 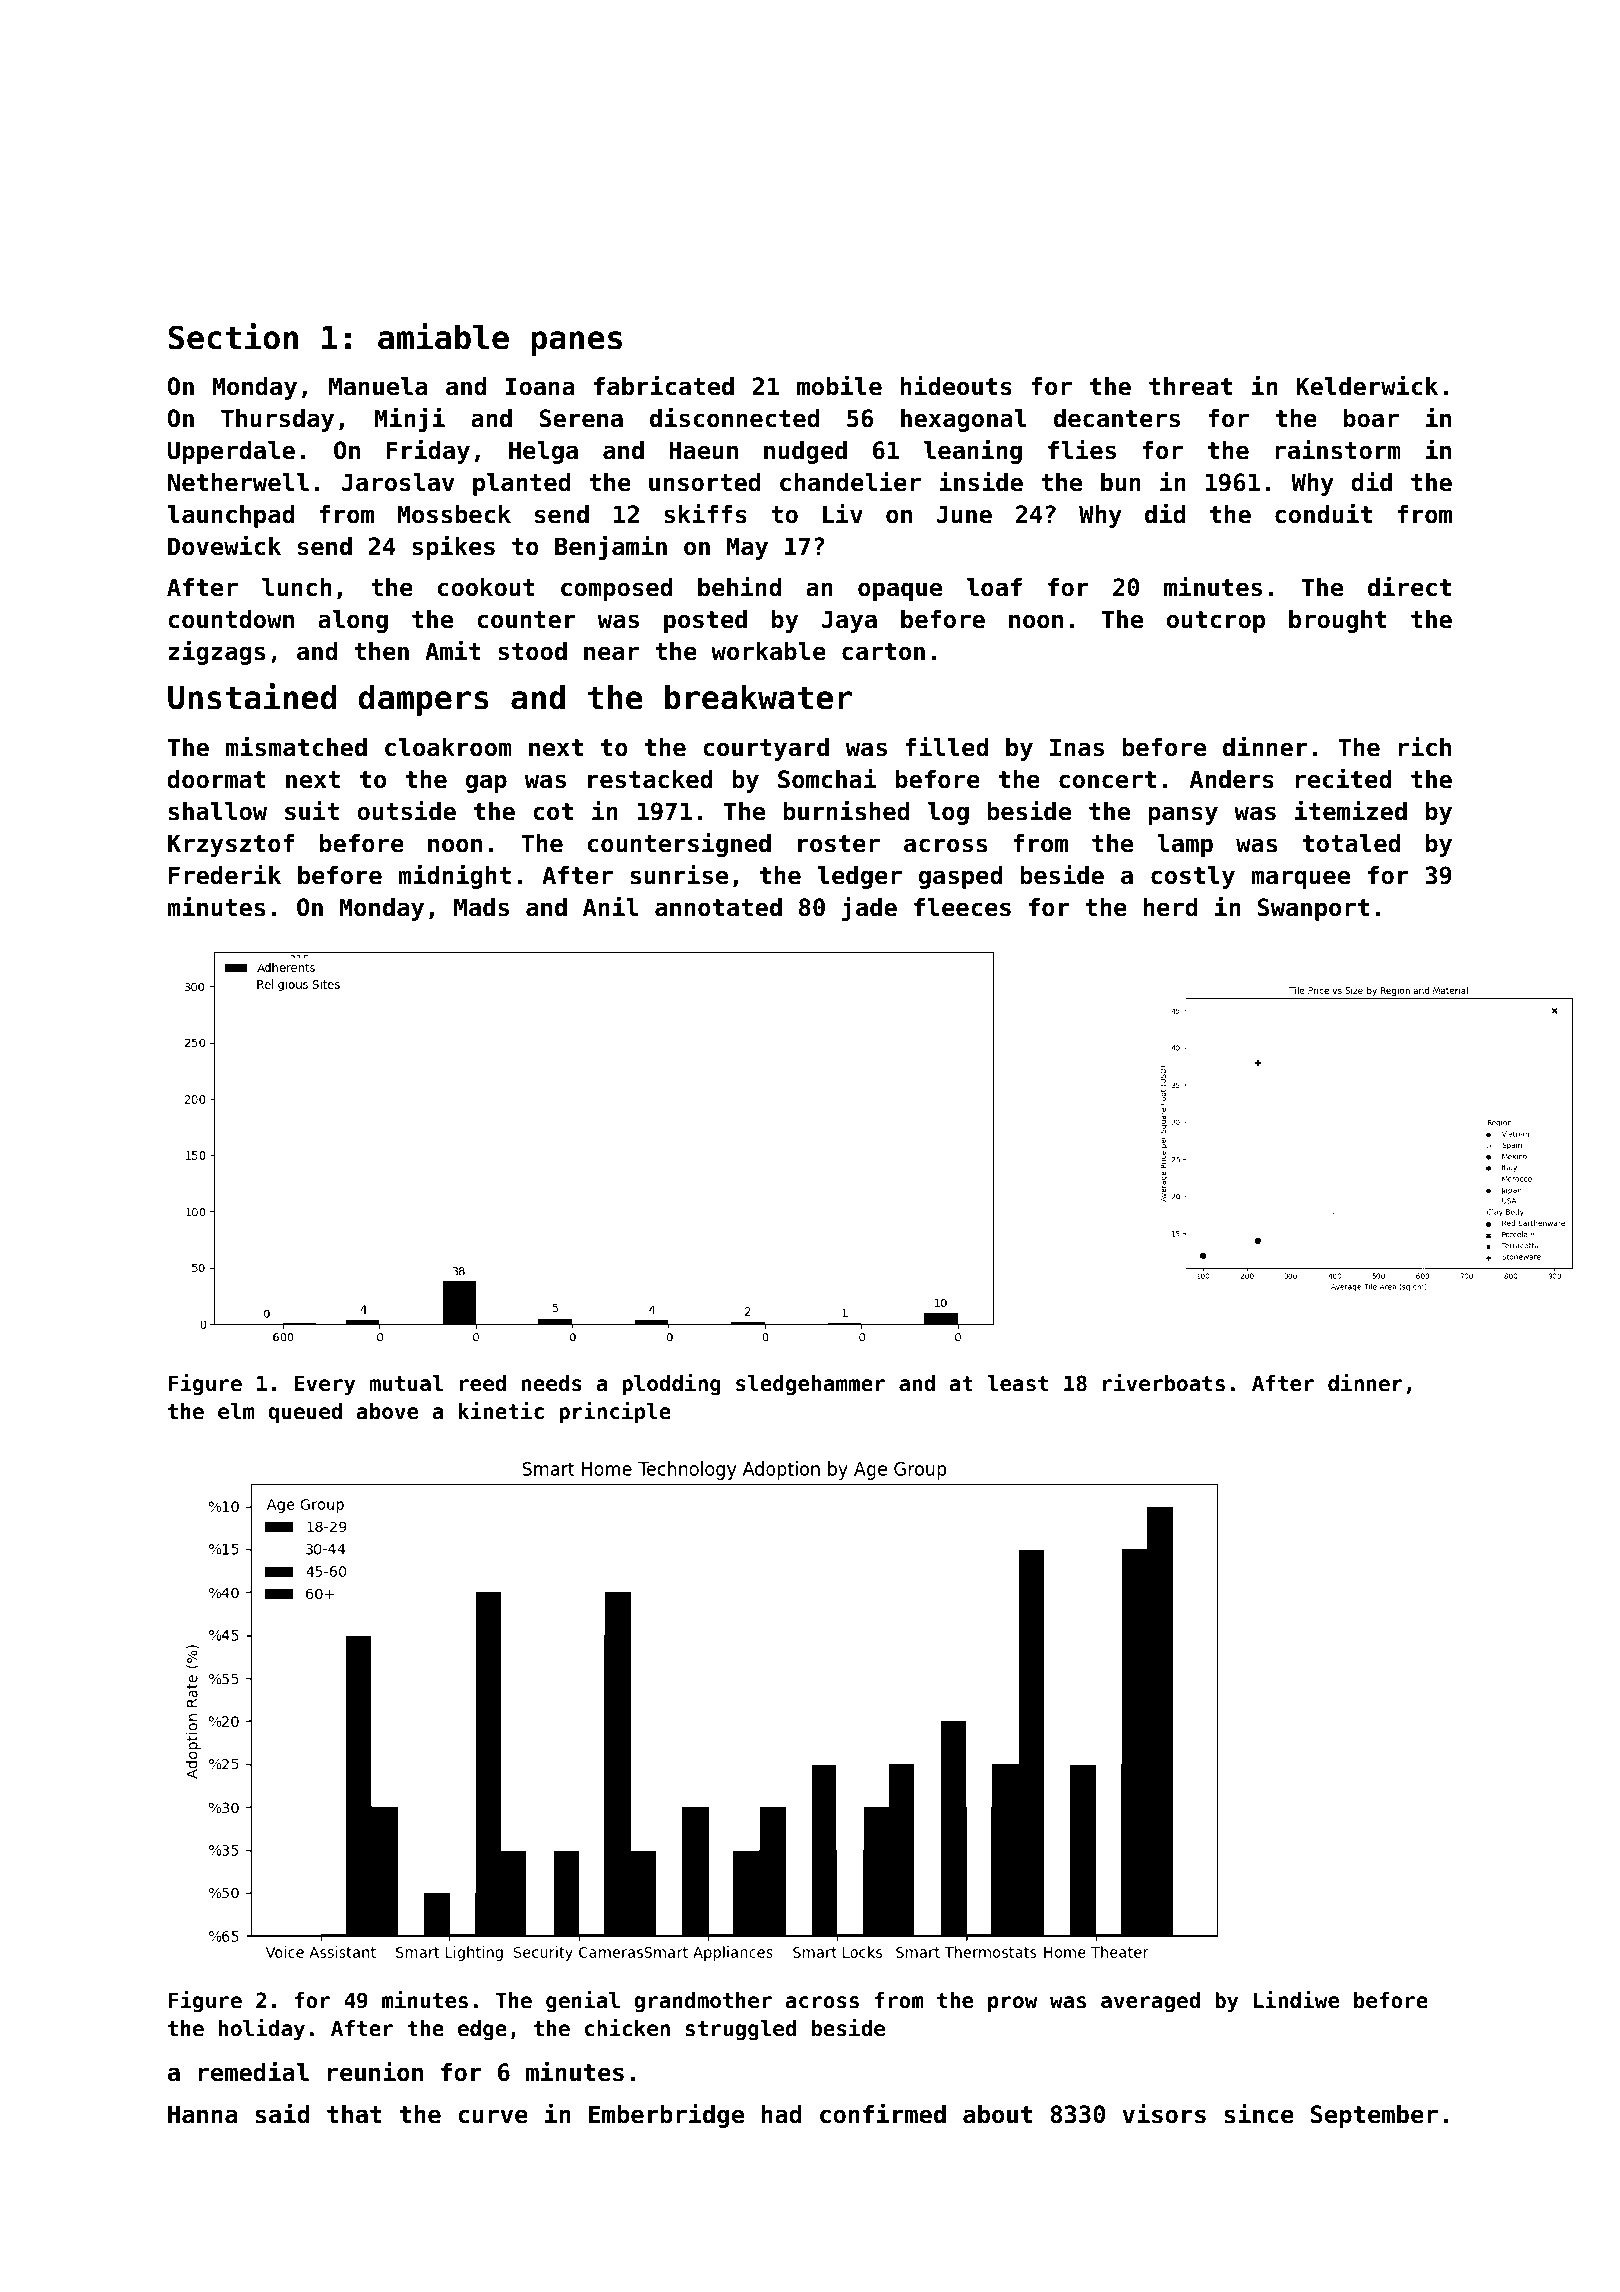 I want to click on Section, so click(x=233, y=336).
